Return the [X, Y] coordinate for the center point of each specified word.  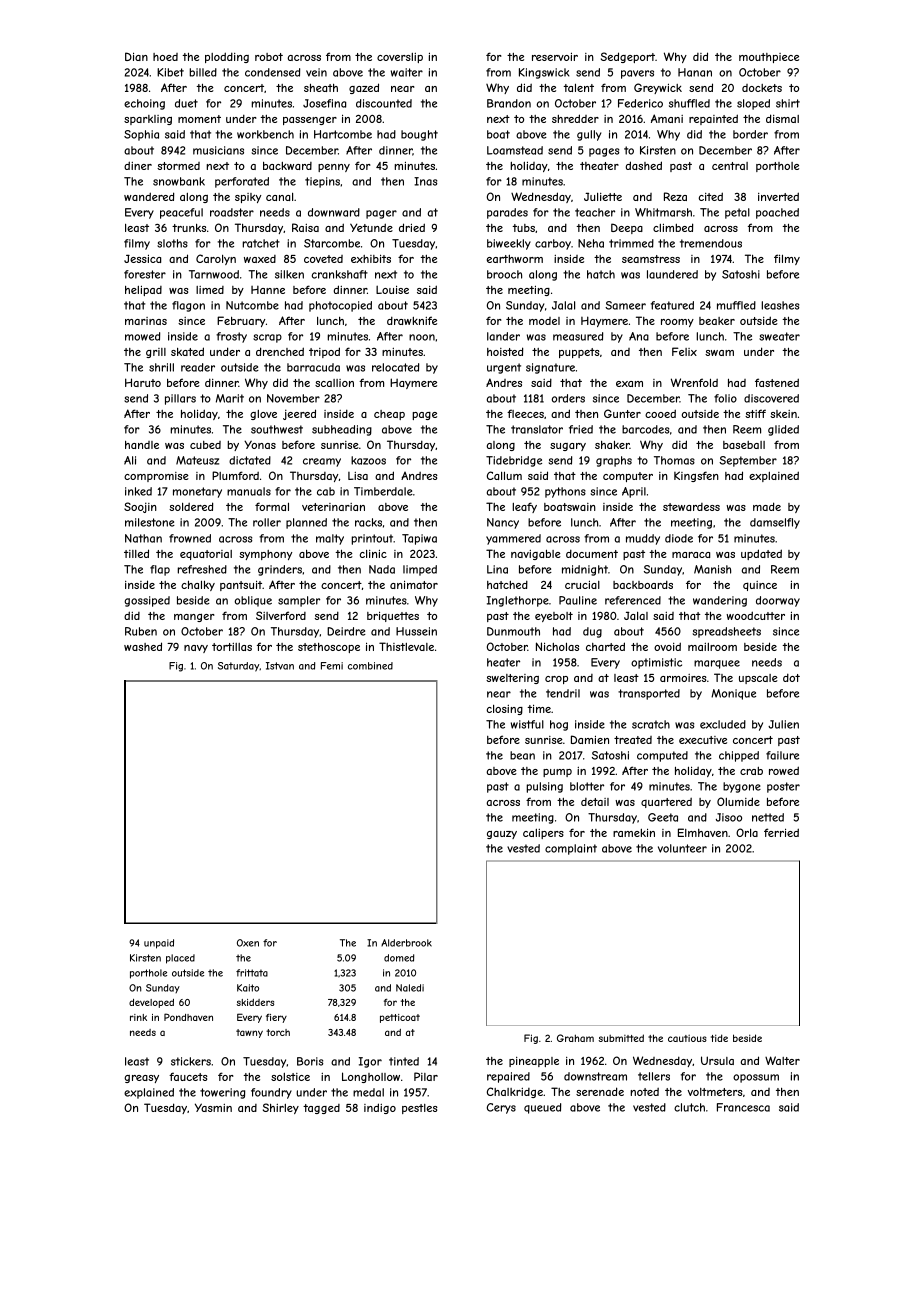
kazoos [368, 460]
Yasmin [213, 1107]
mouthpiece [769, 58]
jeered [299, 414]
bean [522, 755]
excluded [723, 724]
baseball [744, 445]
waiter [407, 72]
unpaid [159, 944]
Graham [575, 1038]
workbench [265, 134]
